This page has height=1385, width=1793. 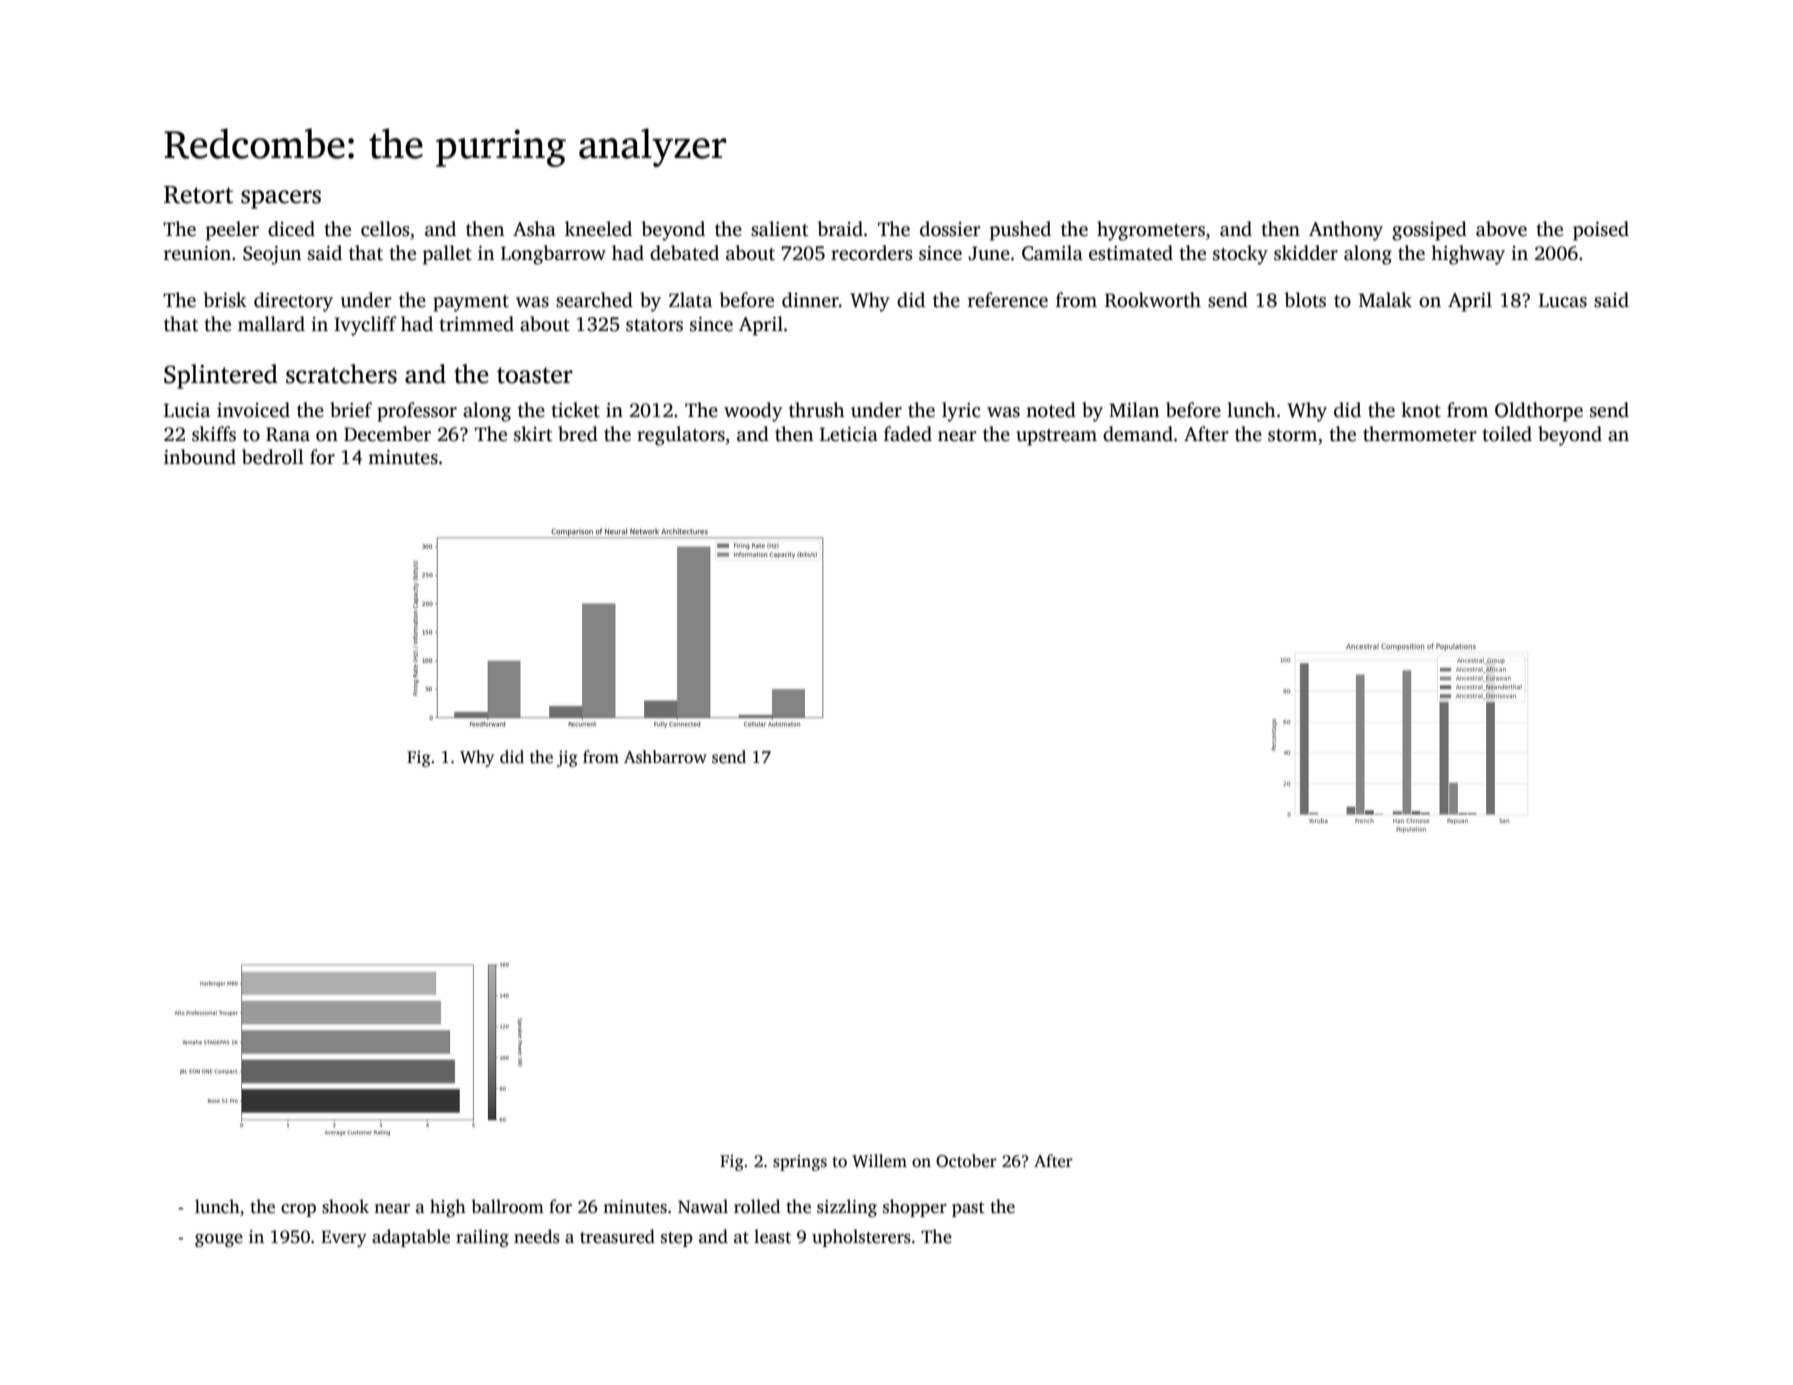 What do you see at coordinates (879, 1161) in the page?
I see `Willem` at bounding box center [879, 1161].
